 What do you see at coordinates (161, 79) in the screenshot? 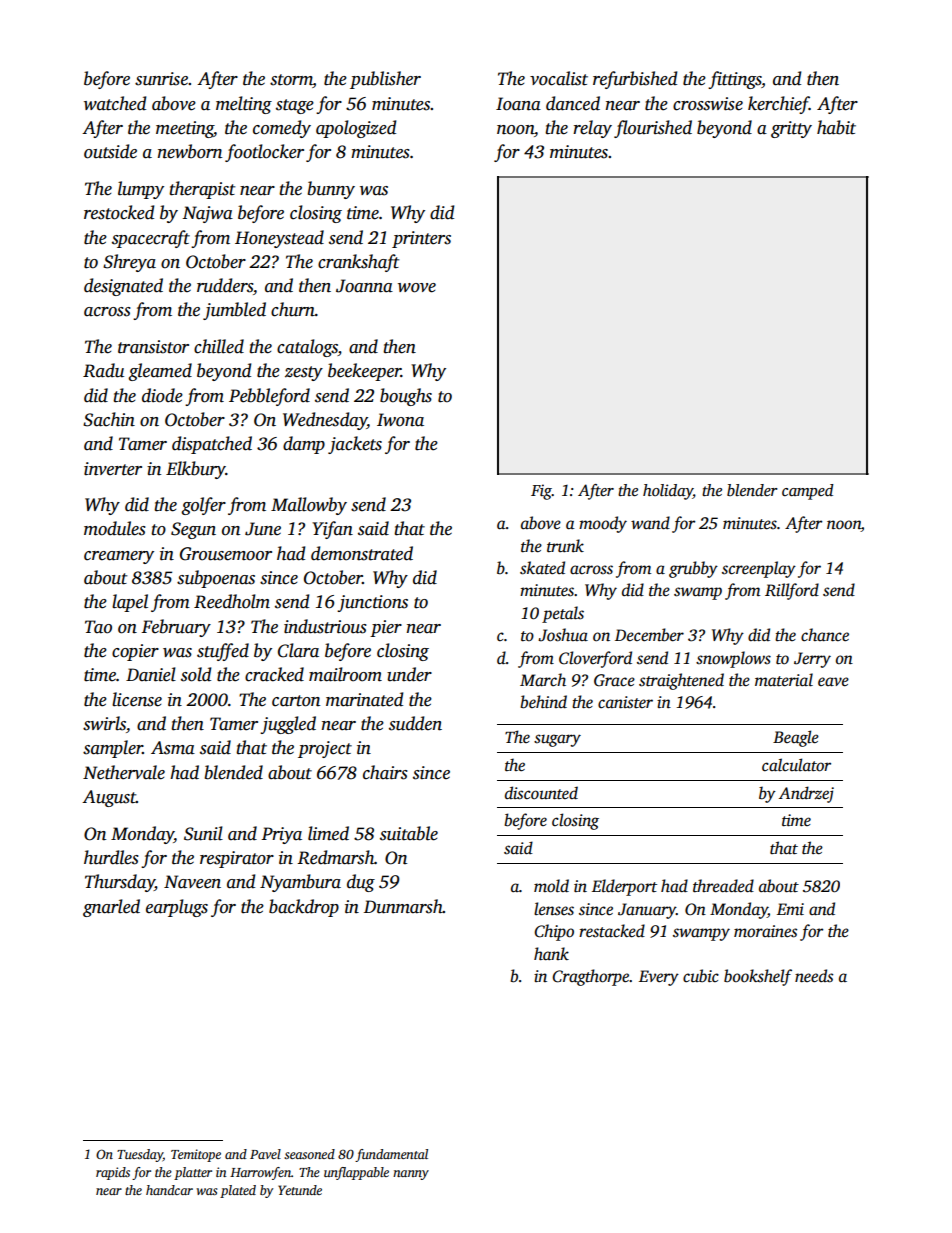
I see `sunrise` at bounding box center [161, 79].
